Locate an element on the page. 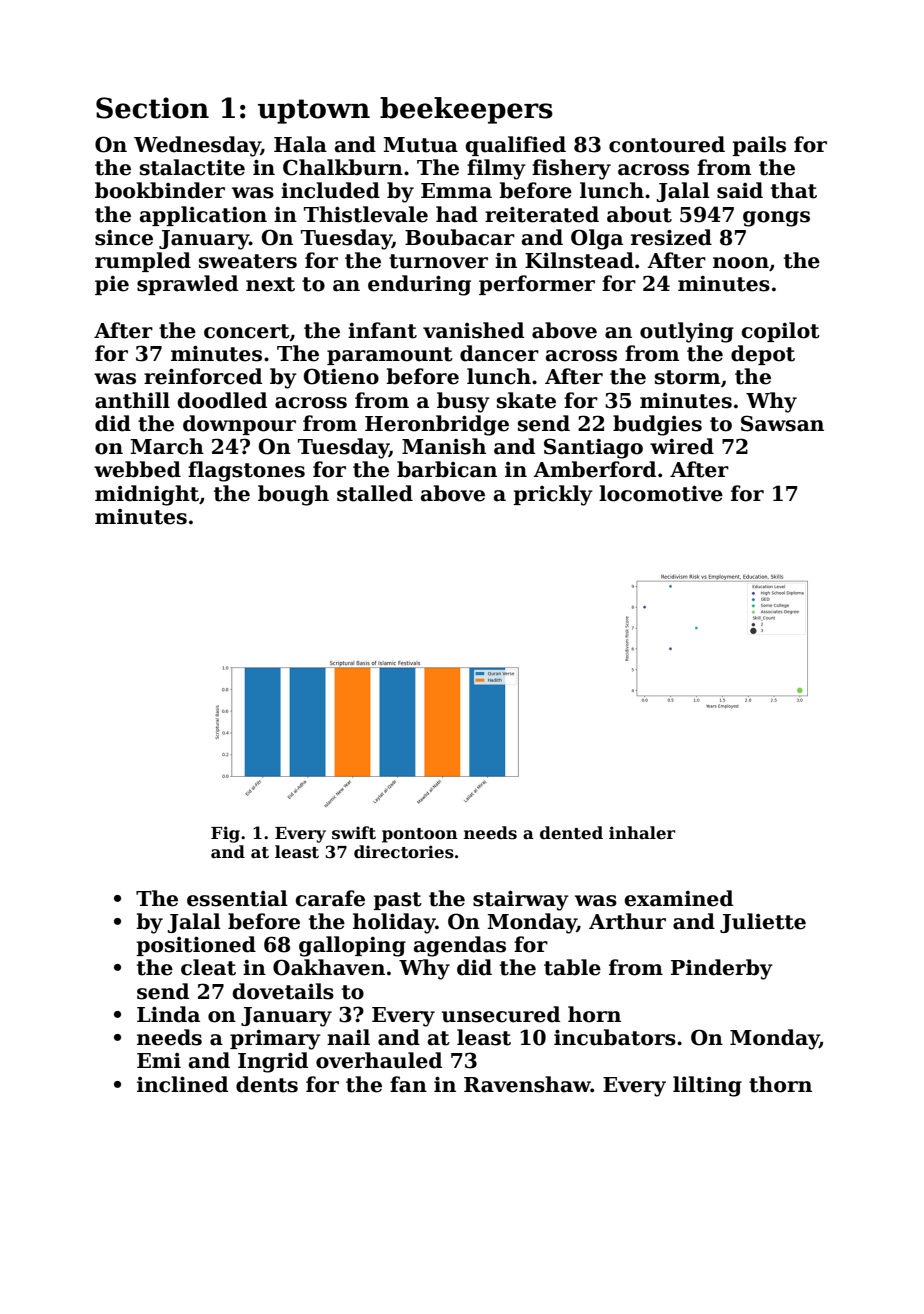 The height and width of the page is (1314, 924). locomotive is located at coordinates (661, 493).
